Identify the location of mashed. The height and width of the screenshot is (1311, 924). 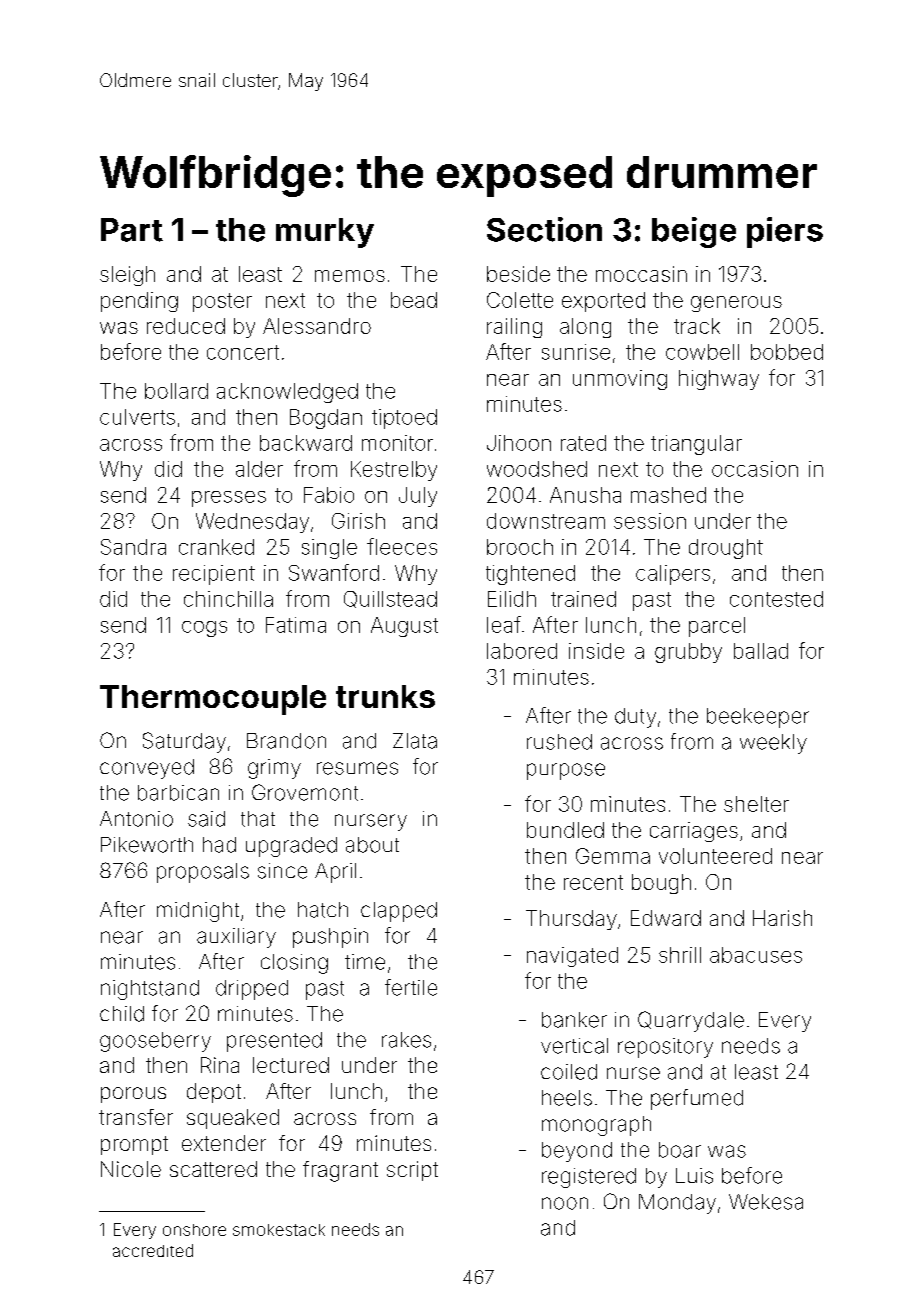
(668, 495).
